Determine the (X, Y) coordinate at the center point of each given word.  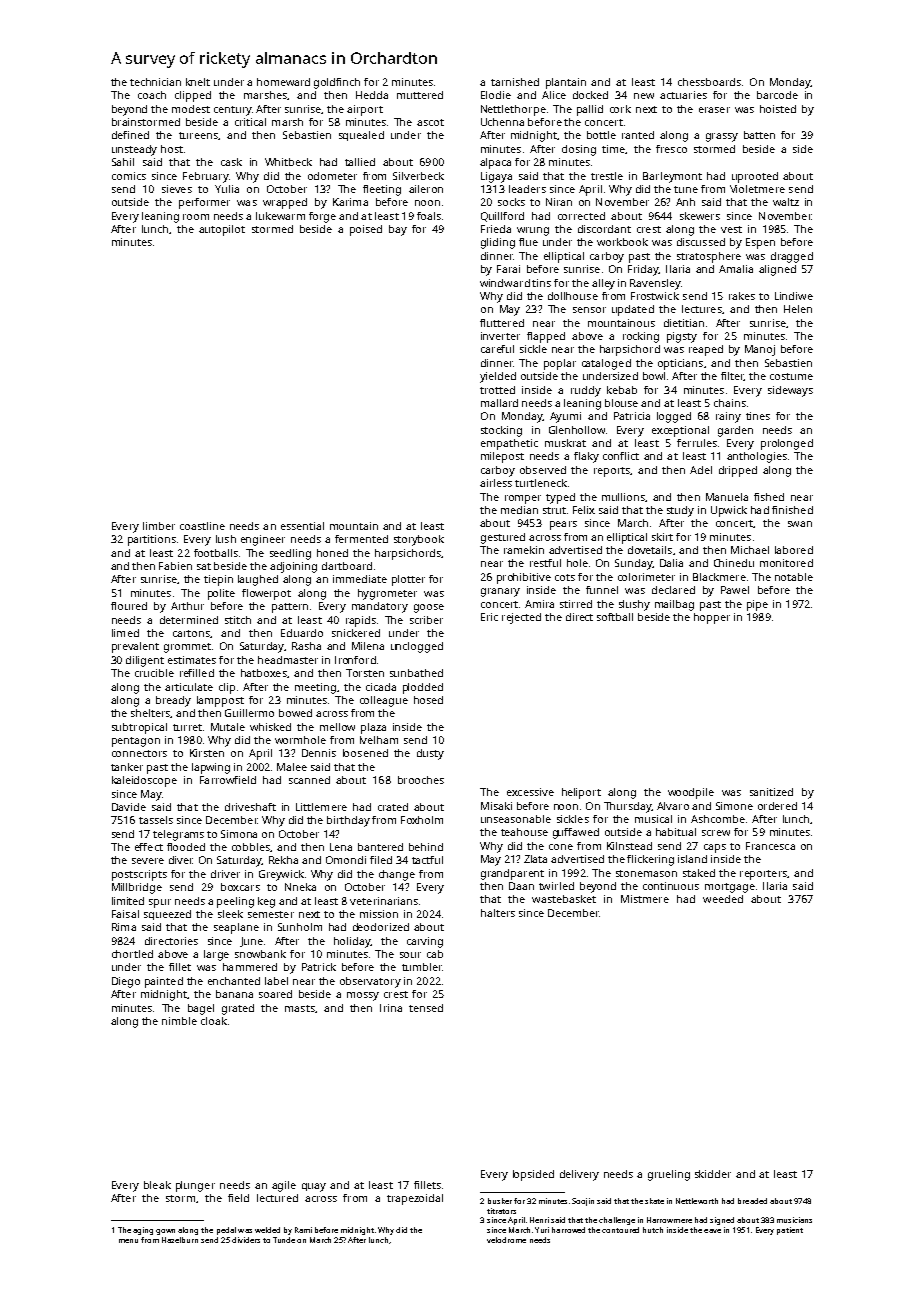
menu (128, 1241)
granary (500, 592)
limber (159, 526)
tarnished (515, 82)
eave (712, 1231)
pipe (757, 605)
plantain (566, 83)
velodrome (506, 1240)
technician (155, 82)
